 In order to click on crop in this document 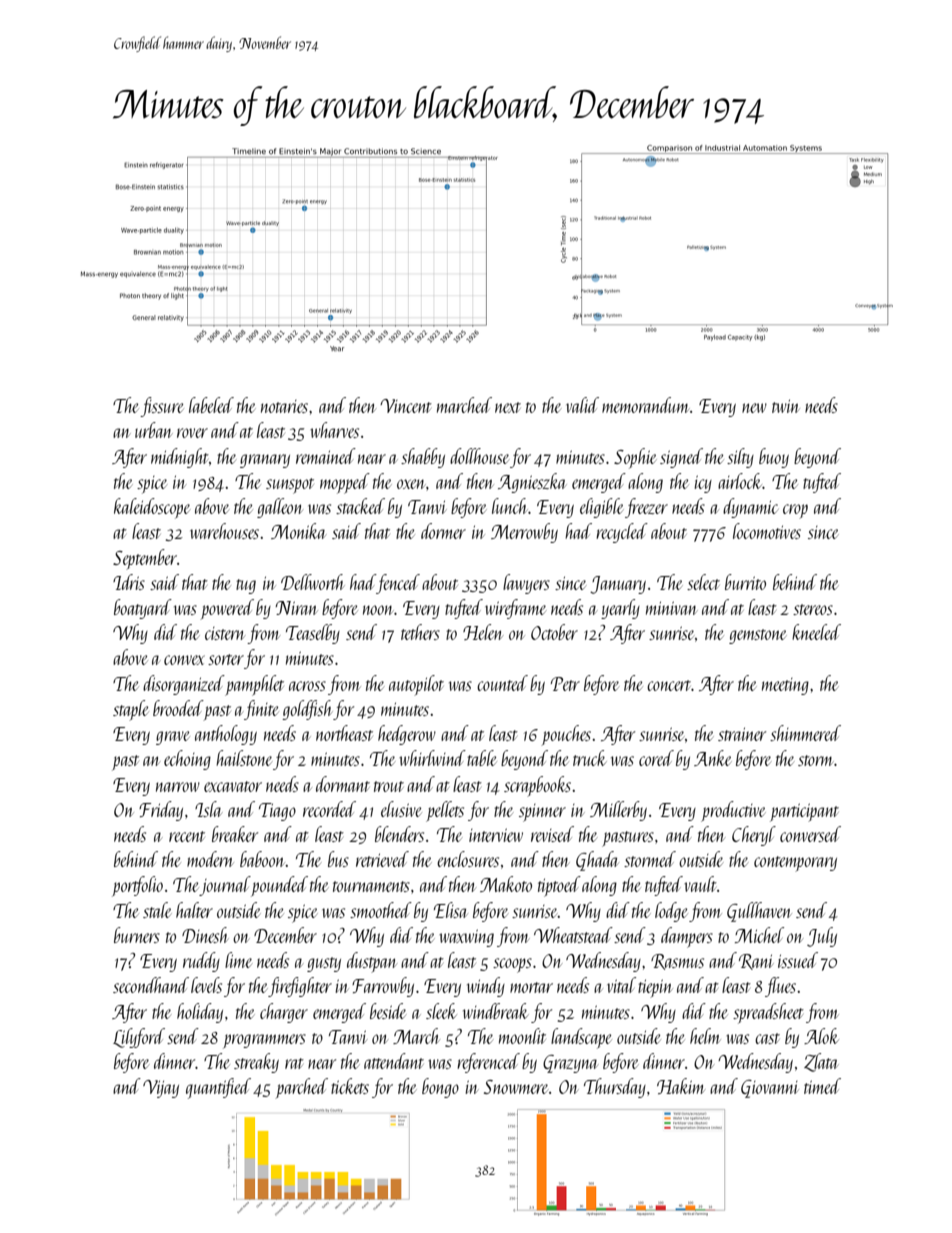, I will do `click(795, 511)`.
